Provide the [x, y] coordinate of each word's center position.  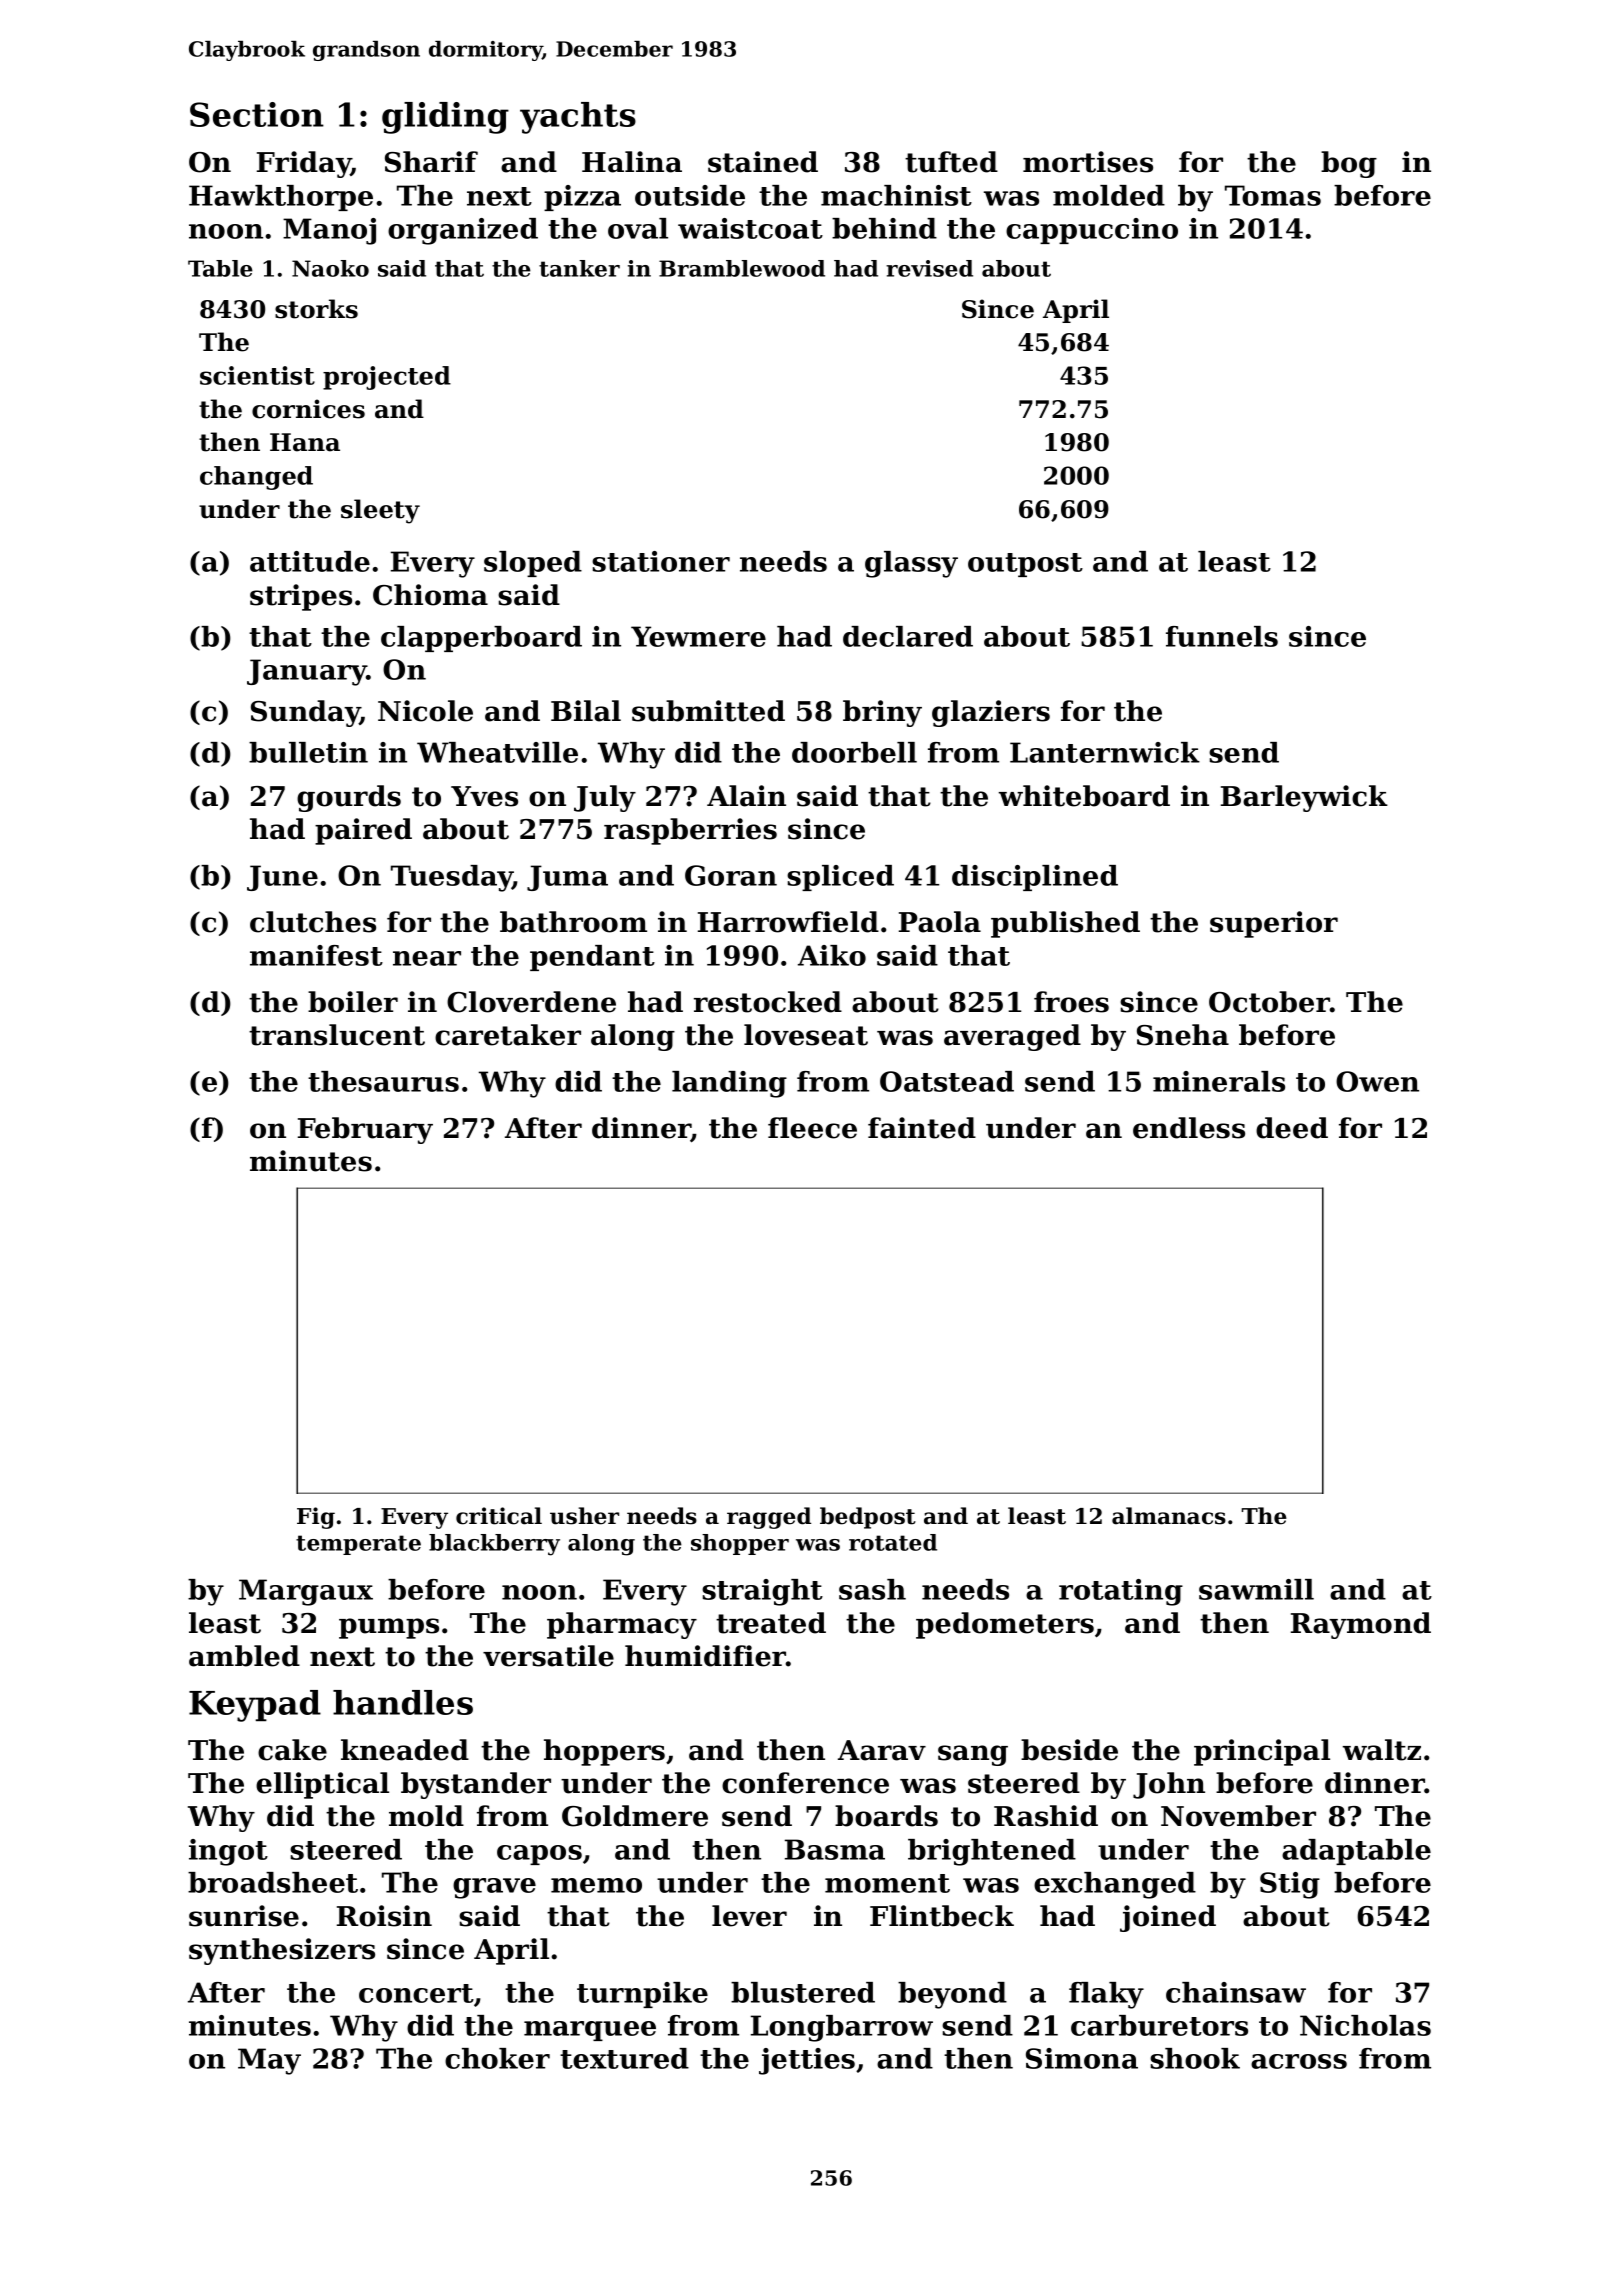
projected [387, 378]
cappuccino [1092, 231]
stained [763, 162]
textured [624, 2058]
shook [1195, 2058]
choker [497, 2058]
